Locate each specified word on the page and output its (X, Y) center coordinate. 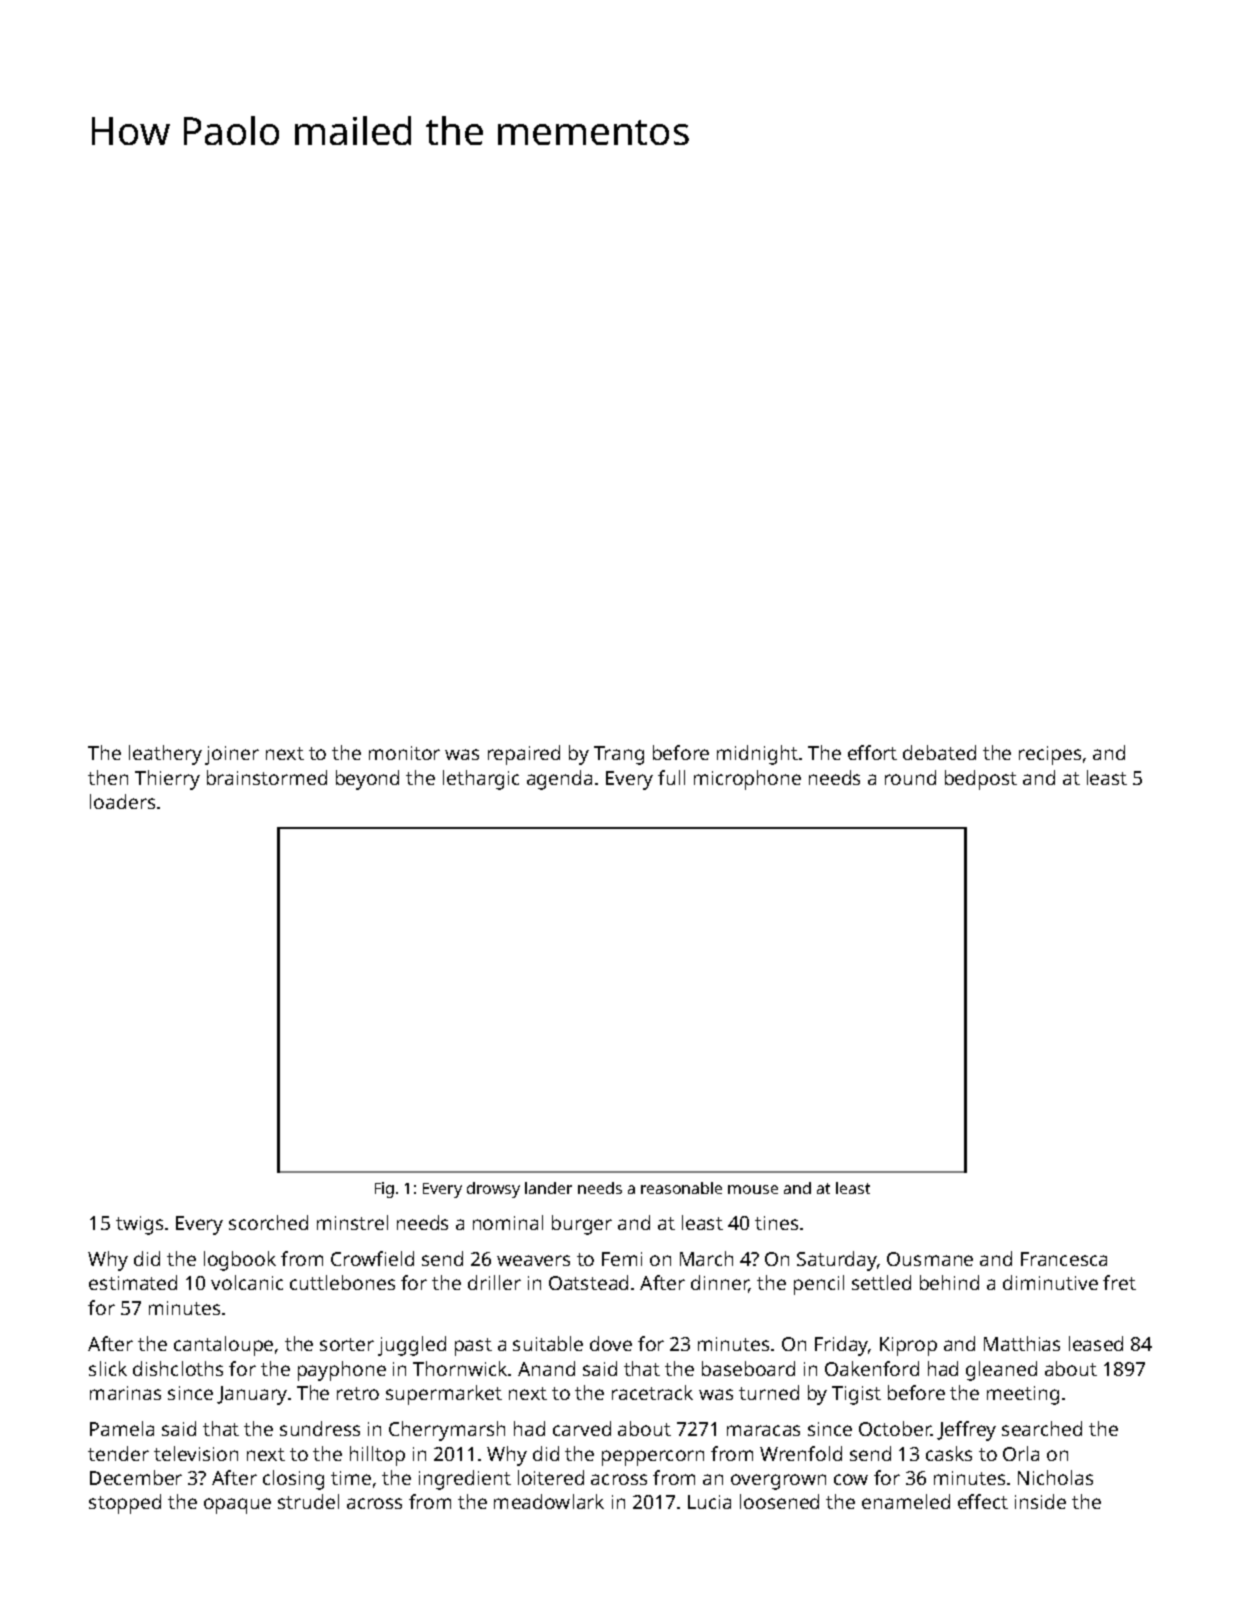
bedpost (981, 780)
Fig (384, 1190)
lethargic (481, 780)
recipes (1050, 755)
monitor (404, 753)
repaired (524, 755)
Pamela (122, 1428)
